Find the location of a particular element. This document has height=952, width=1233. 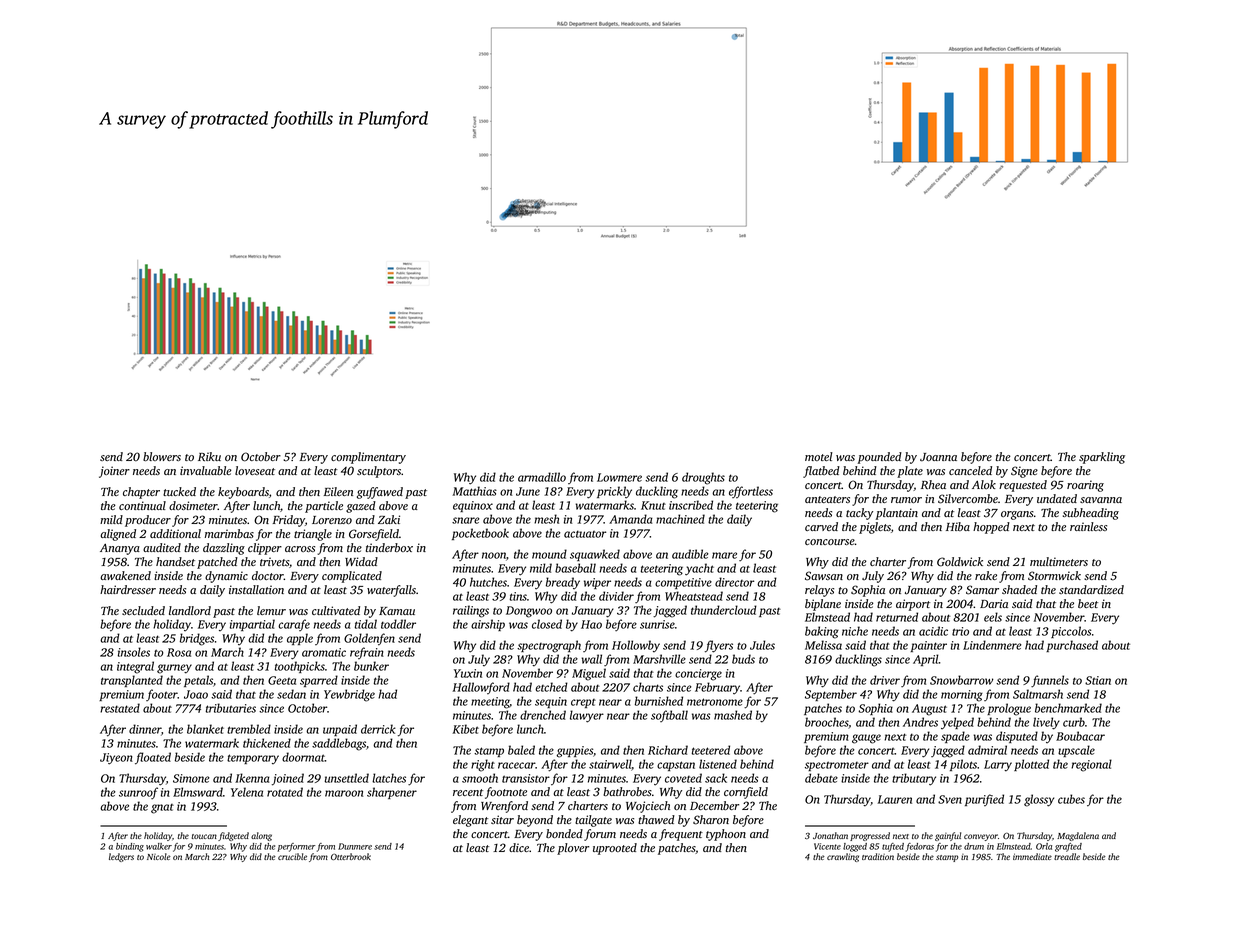

Joanna is located at coordinates (938, 457).
